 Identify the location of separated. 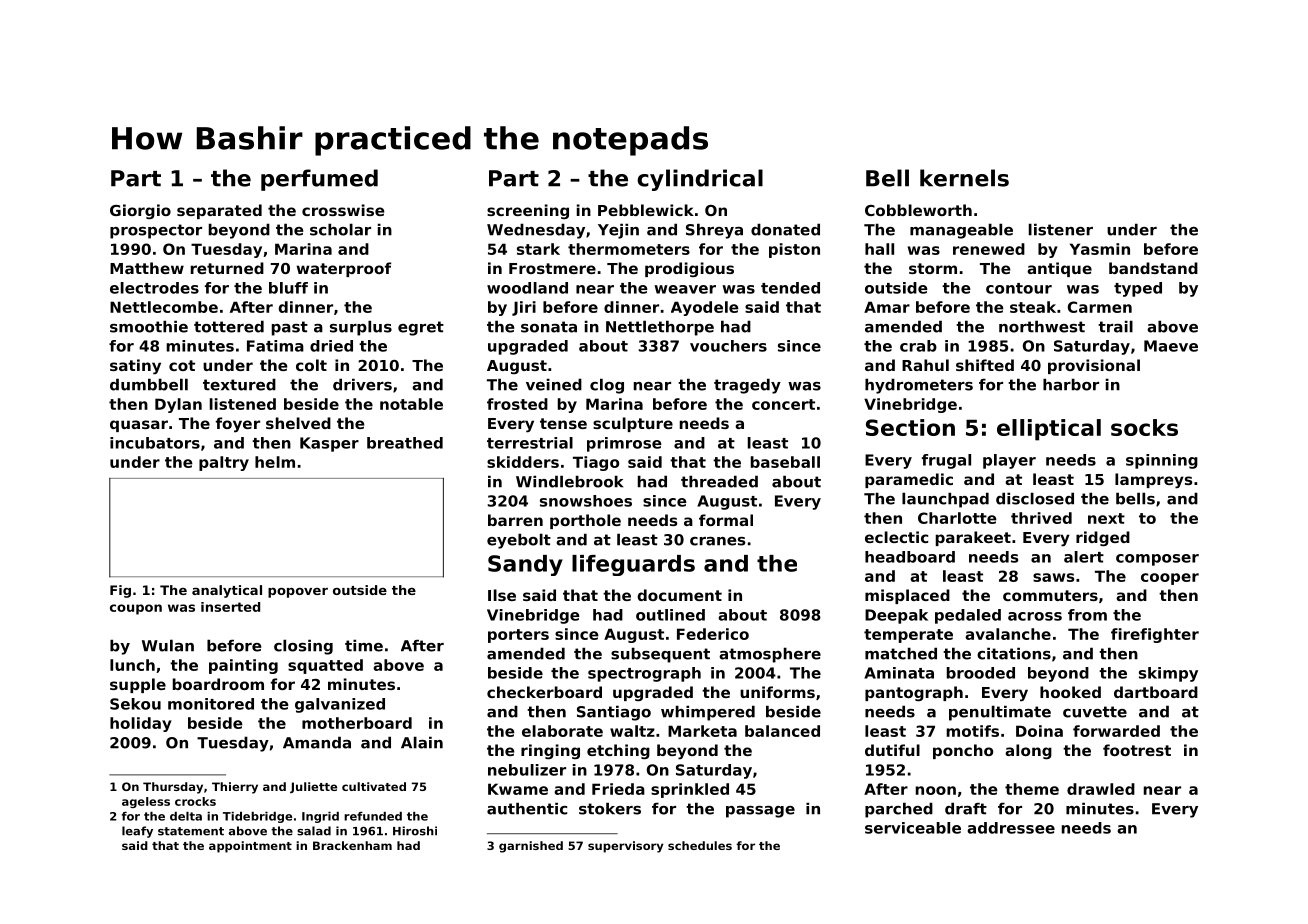
(219, 211).
